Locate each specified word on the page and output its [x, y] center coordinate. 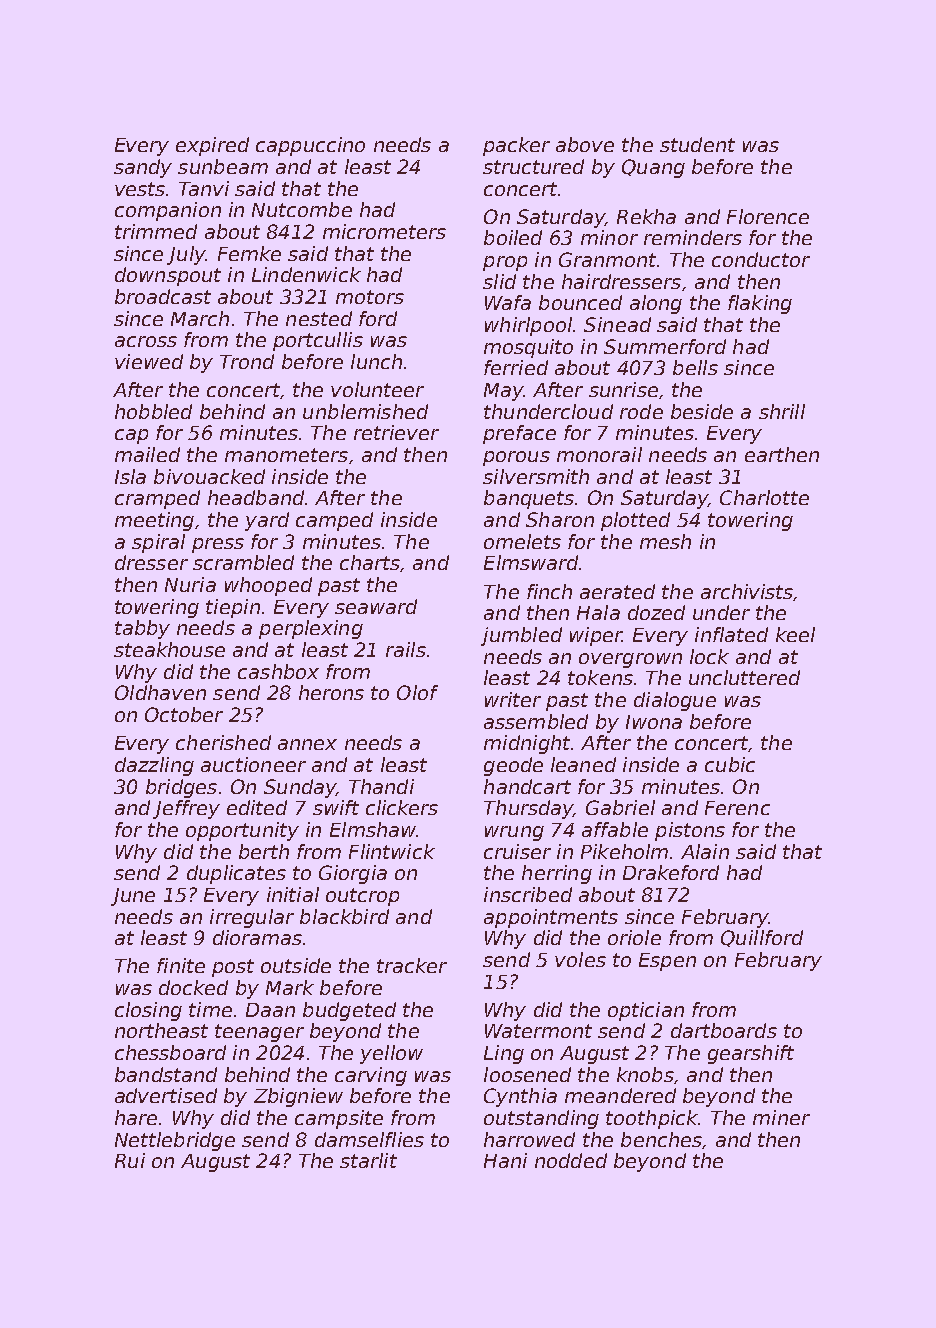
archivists [747, 591]
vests [140, 189]
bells [695, 367]
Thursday [528, 809]
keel [795, 634]
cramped [157, 499]
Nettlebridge [175, 1141]
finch [549, 591]
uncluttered [744, 677]
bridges [181, 788]
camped [334, 521]
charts [370, 562]
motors [370, 297]
